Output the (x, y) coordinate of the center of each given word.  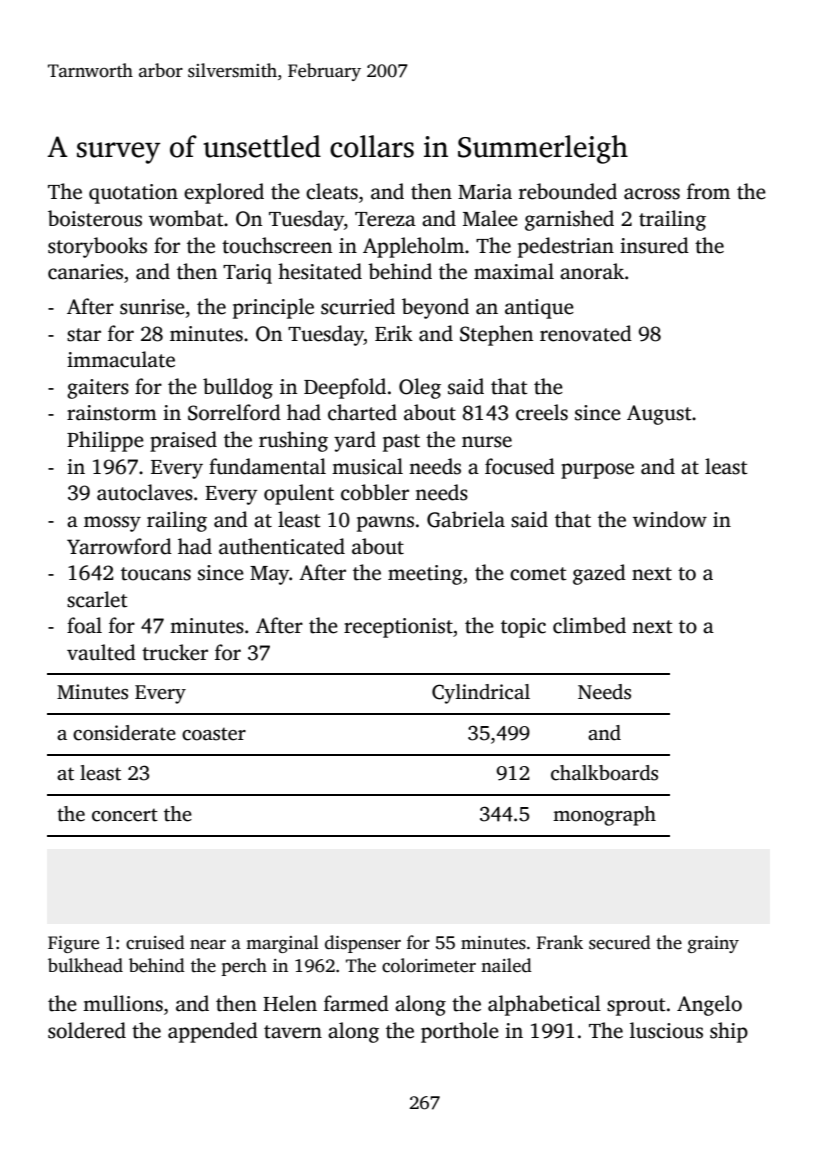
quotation (133, 194)
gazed (599, 574)
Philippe (105, 441)
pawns (385, 524)
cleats (332, 191)
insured (654, 245)
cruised (155, 942)
